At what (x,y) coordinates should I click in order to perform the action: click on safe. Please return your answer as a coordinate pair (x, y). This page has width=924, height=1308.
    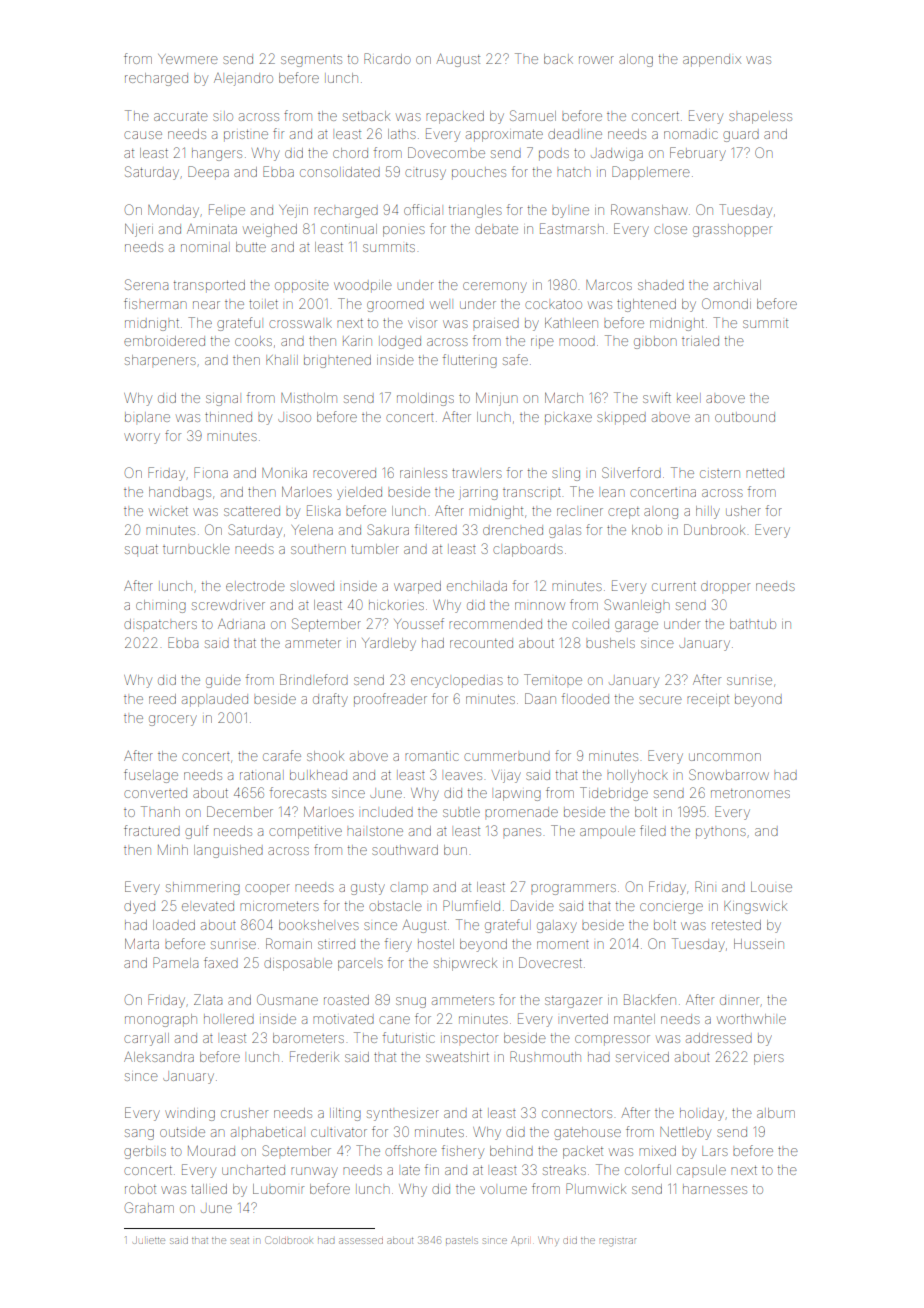
    Looking at the image, I should click on (515, 359).
